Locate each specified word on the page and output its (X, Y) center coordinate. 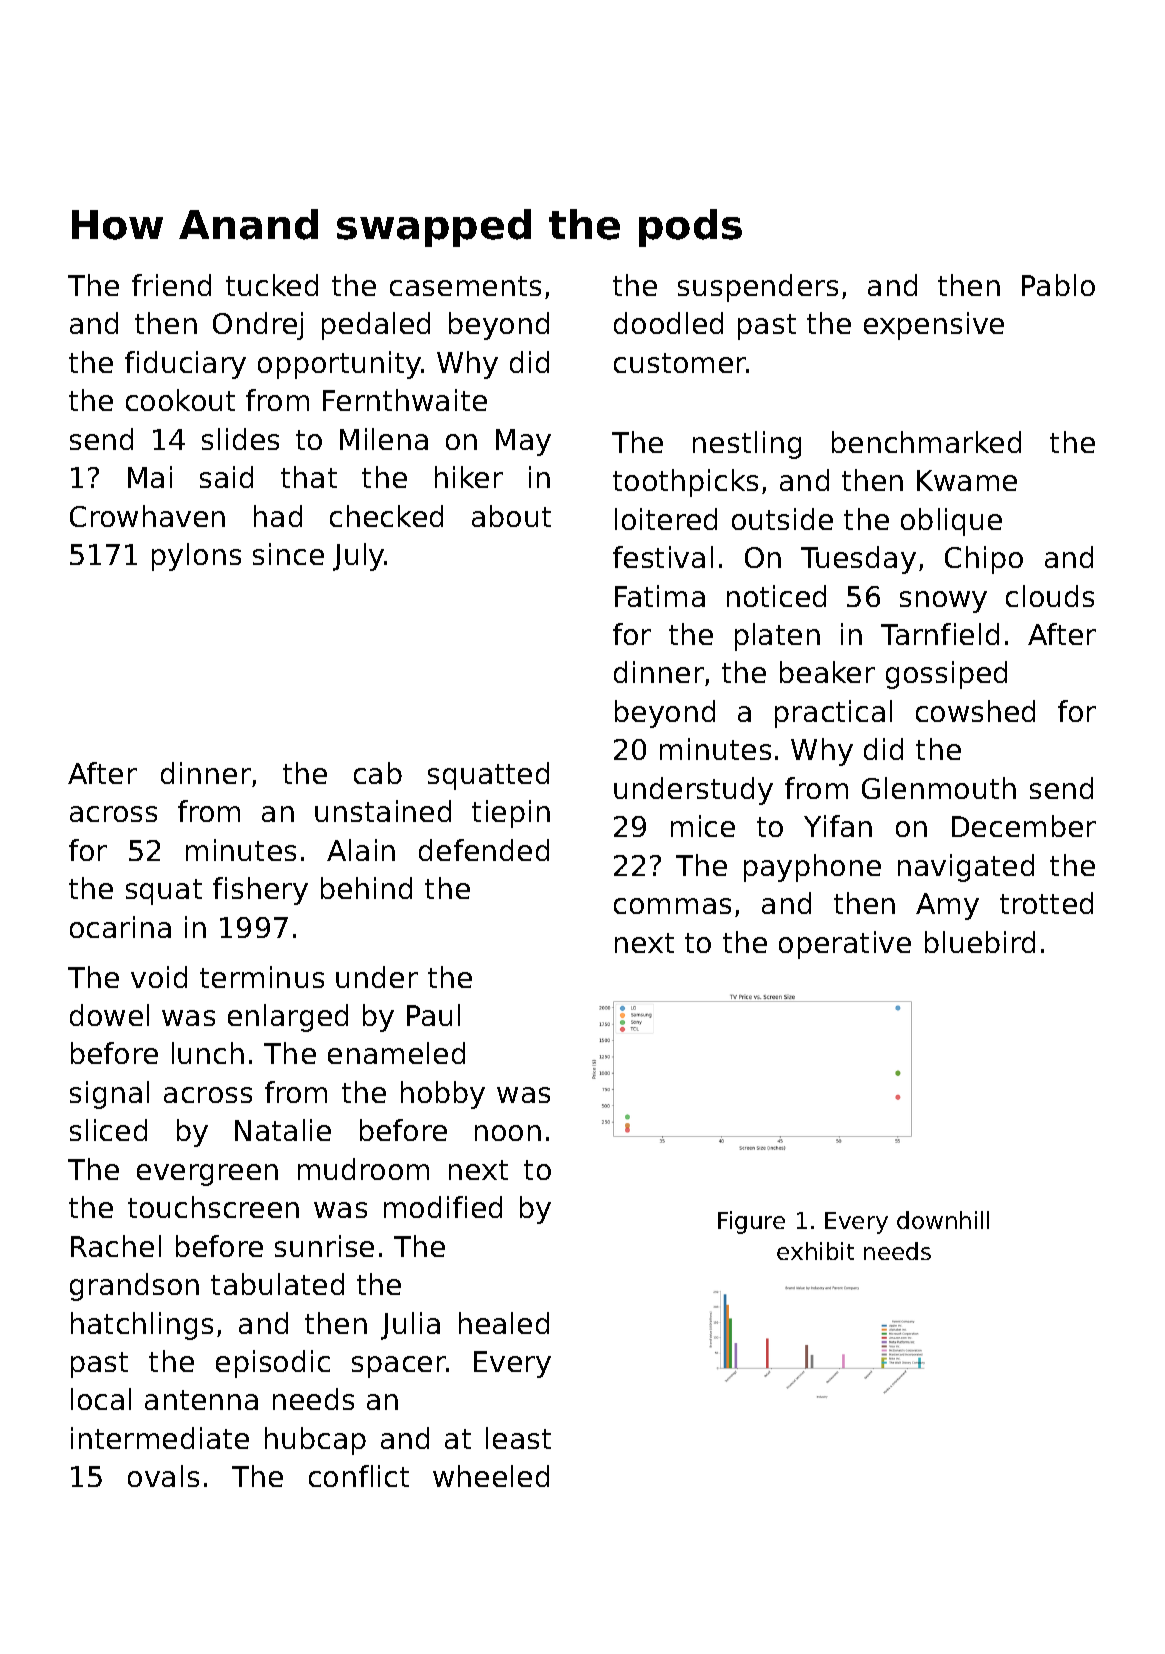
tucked (272, 285)
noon (508, 1133)
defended (484, 850)
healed (504, 1323)
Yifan (838, 826)
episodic (273, 1364)
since (288, 554)
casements (465, 286)
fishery (260, 891)
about (511, 516)
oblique (951, 522)
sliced (108, 1130)
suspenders (758, 288)
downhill (943, 1220)
